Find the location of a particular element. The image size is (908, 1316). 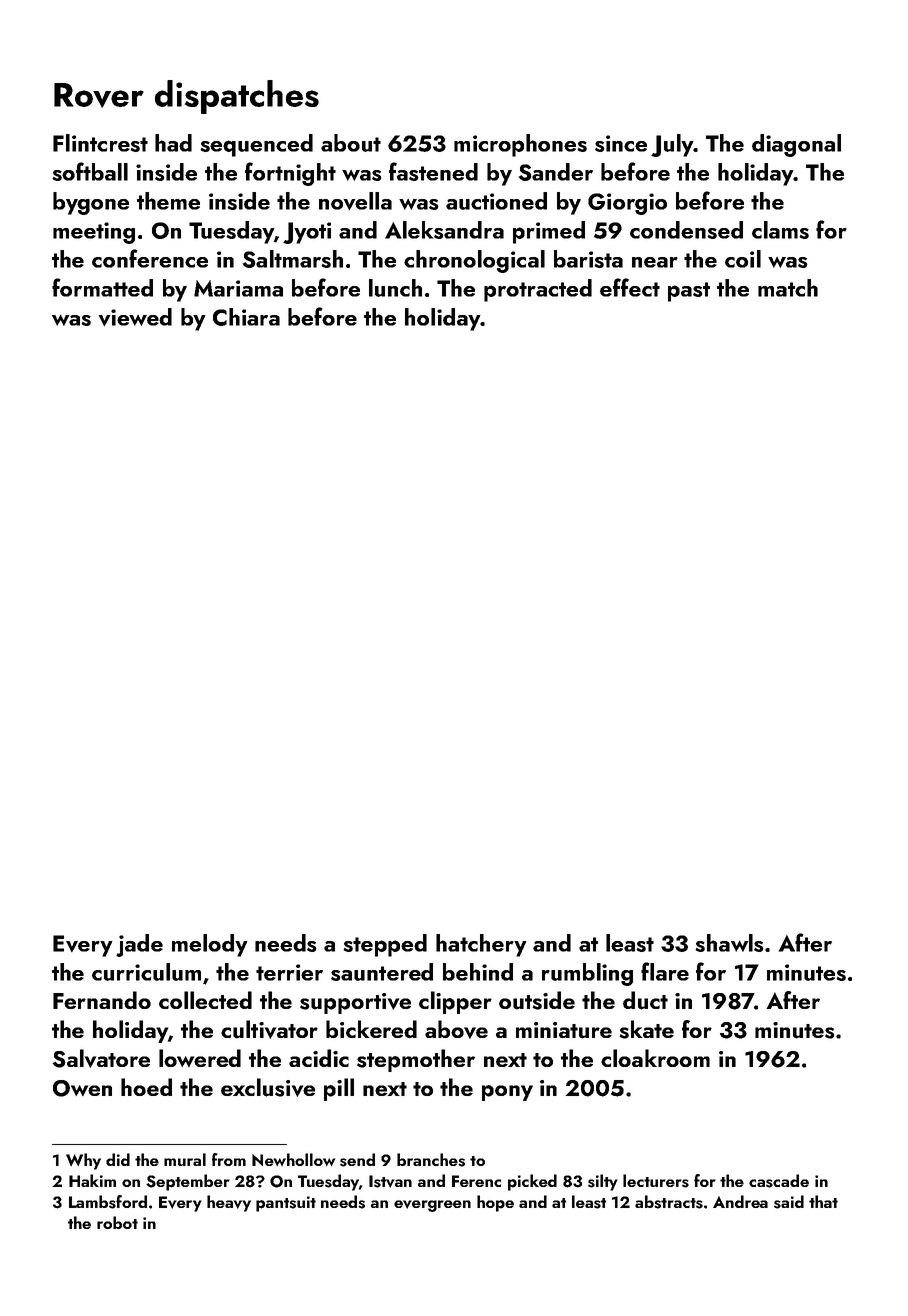

melody is located at coordinates (210, 945).
